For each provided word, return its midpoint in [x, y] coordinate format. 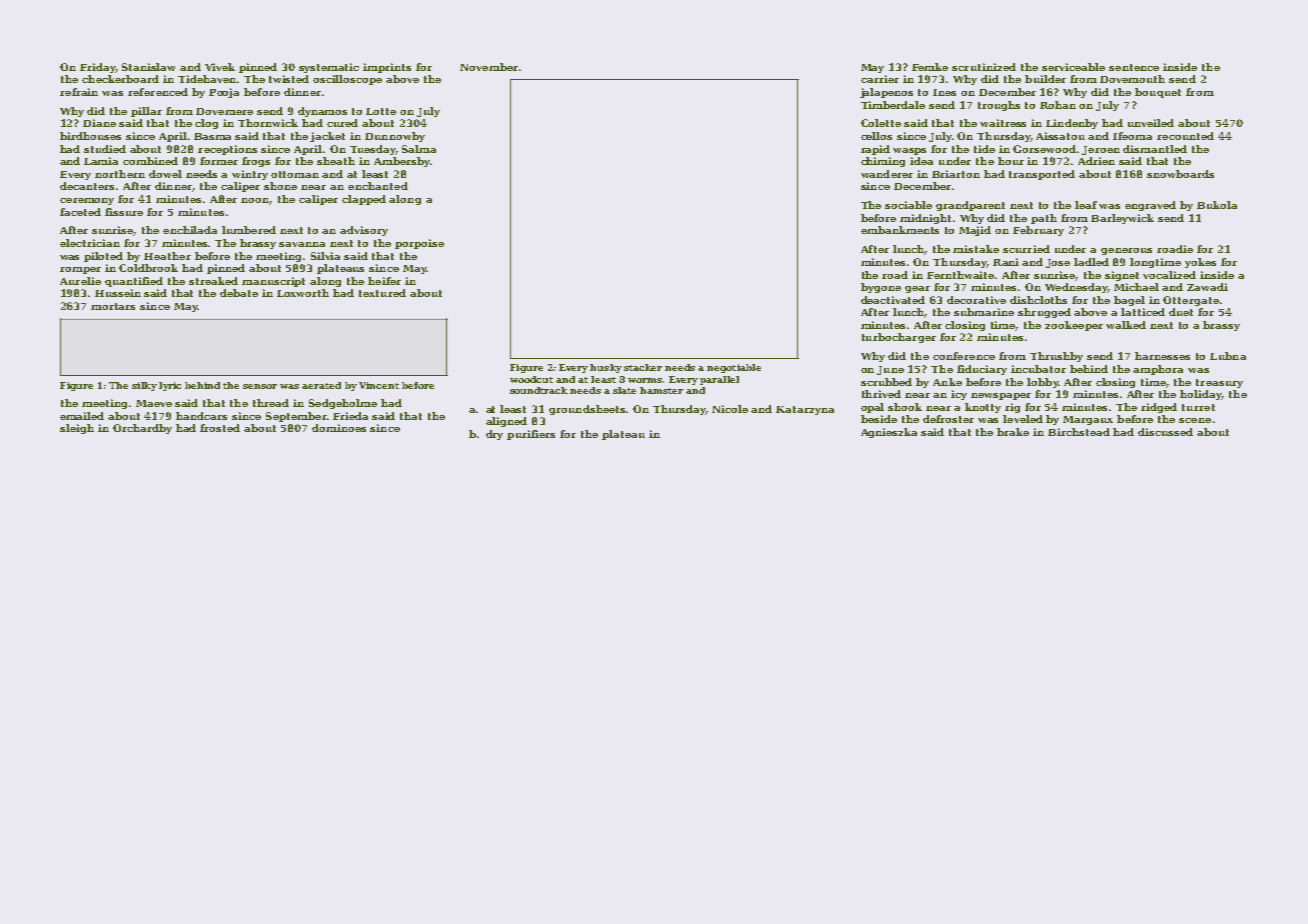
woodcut [531, 379]
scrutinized [984, 67]
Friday [97, 68]
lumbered [249, 230]
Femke [930, 67]
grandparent [970, 206]
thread [271, 403]
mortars [113, 306]
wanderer [887, 174]
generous [1126, 251]
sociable [908, 205]
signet [1122, 276]
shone [280, 186]
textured [382, 293]
